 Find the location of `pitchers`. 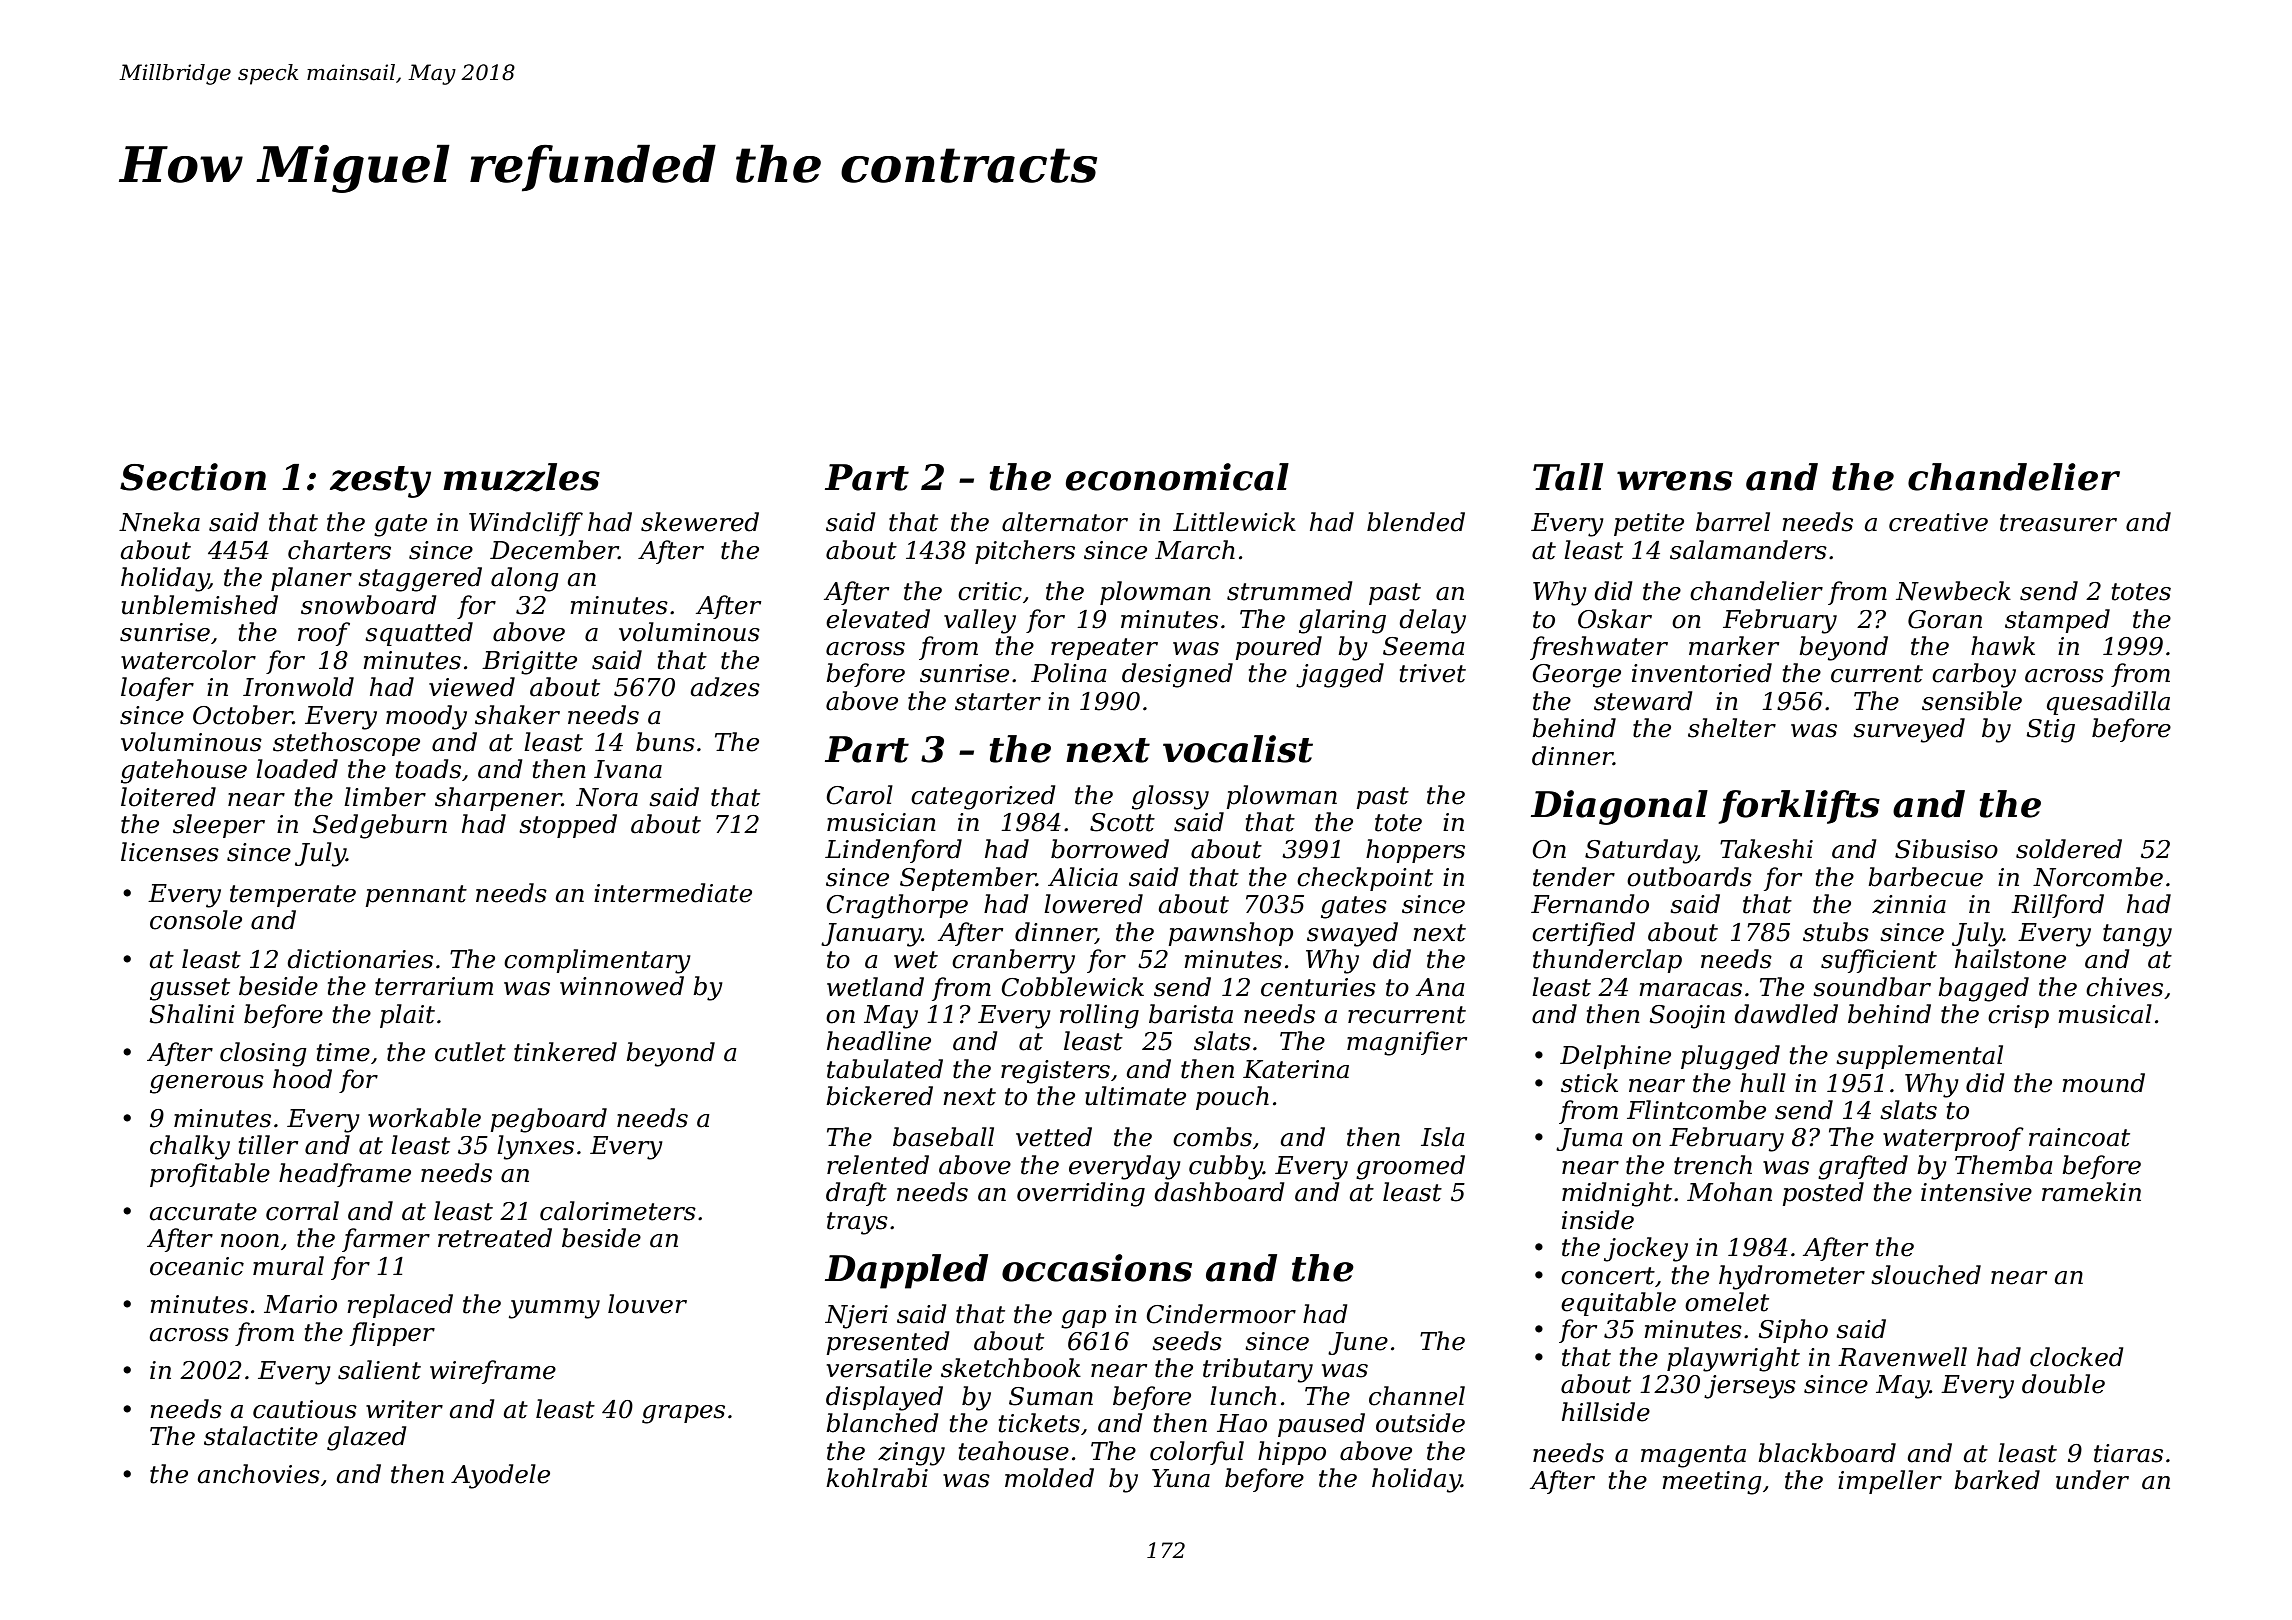

pitchers is located at coordinates (1025, 552).
